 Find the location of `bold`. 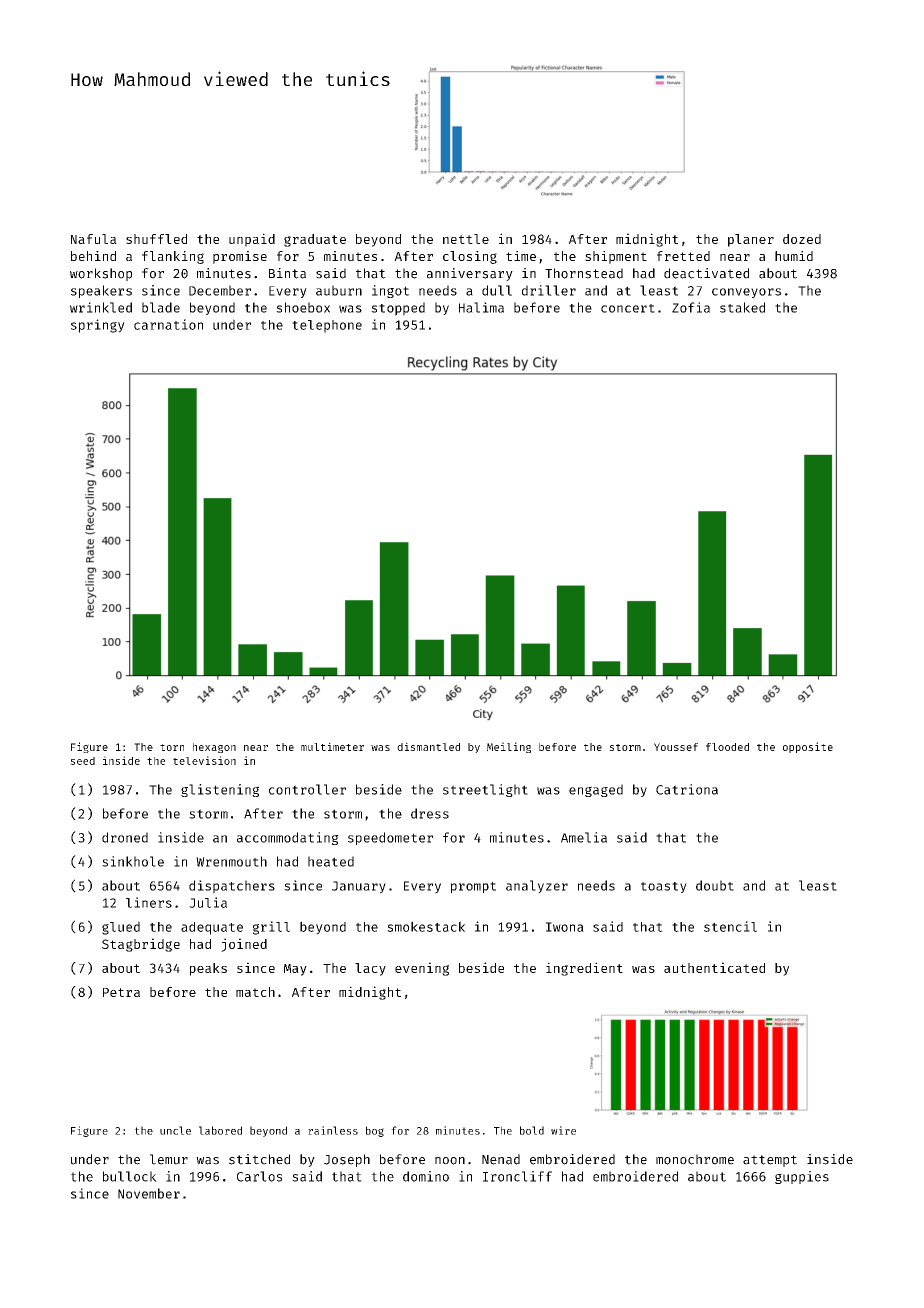

bold is located at coordinates (532, 1130).
